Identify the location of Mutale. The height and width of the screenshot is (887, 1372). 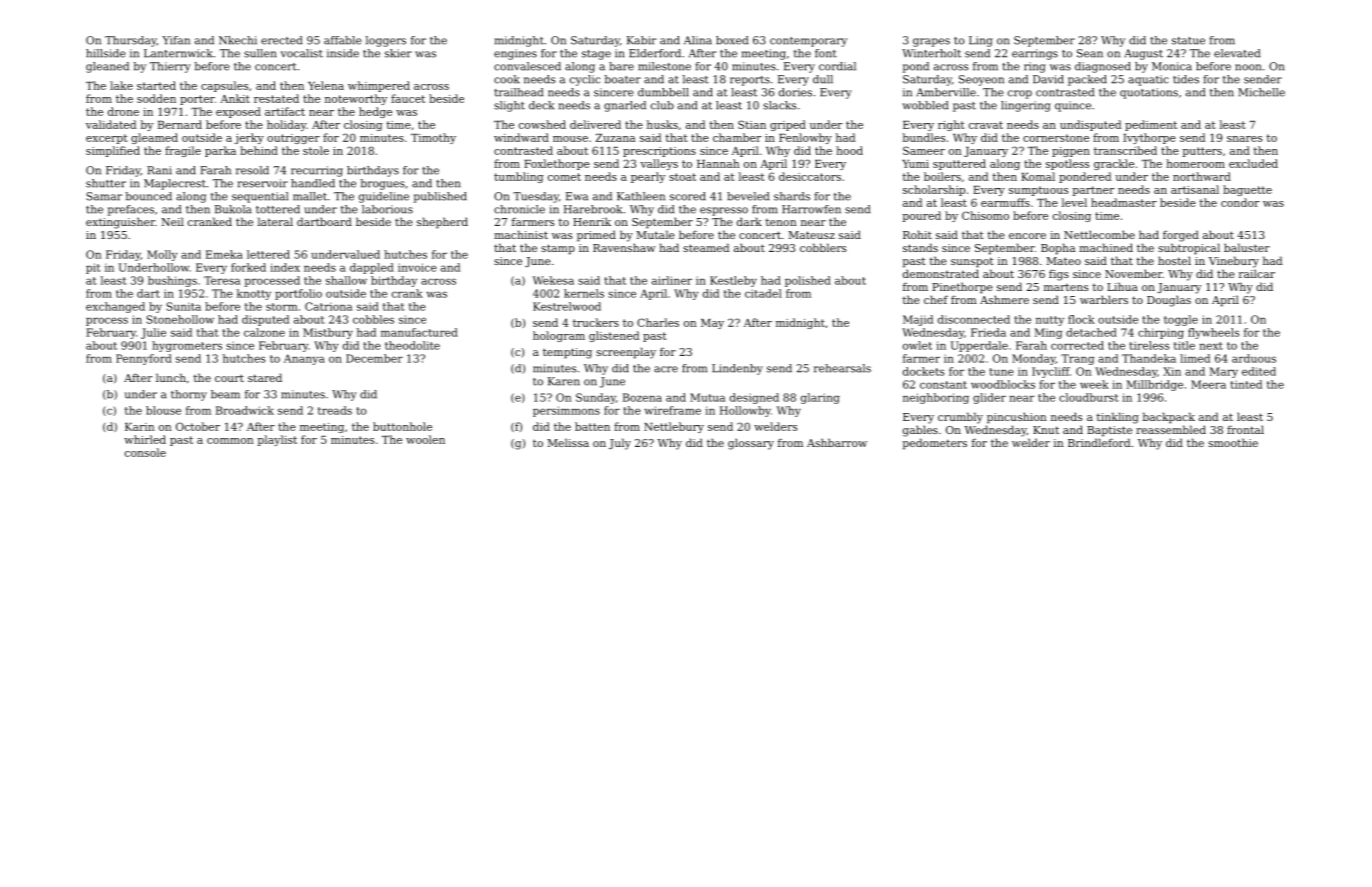
(655, 234).
